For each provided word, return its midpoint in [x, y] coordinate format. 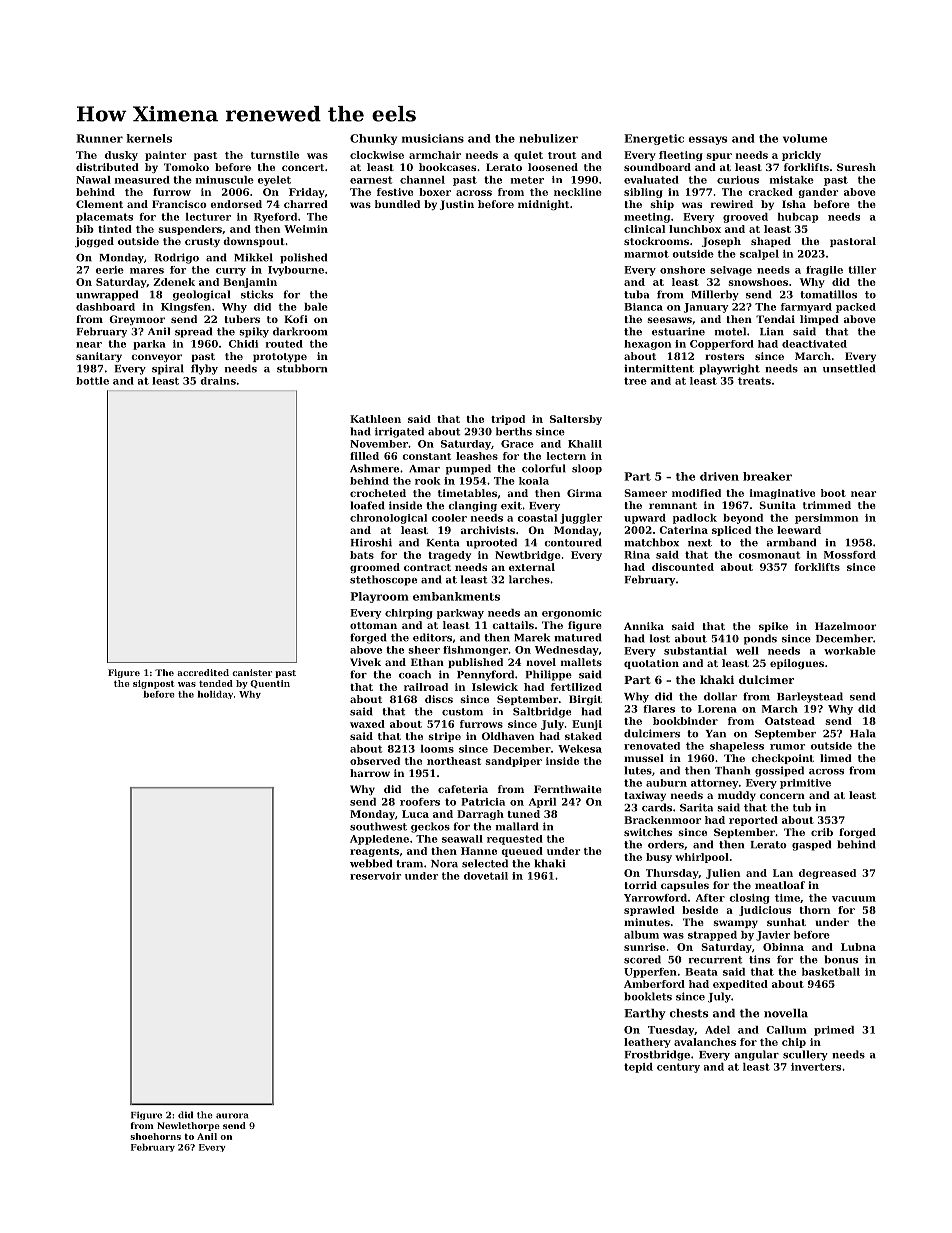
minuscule [225, 180]
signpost [153, 684]
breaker [767, 476]
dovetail [486, 876]
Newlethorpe [188, 1126]
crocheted [378, 493]
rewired [732, 204]
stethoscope [383, 580]
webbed [371, 863]
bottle [92, 381]
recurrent [715, 960]
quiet [528, 156]
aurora [232, 1116]
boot [833, 493]
